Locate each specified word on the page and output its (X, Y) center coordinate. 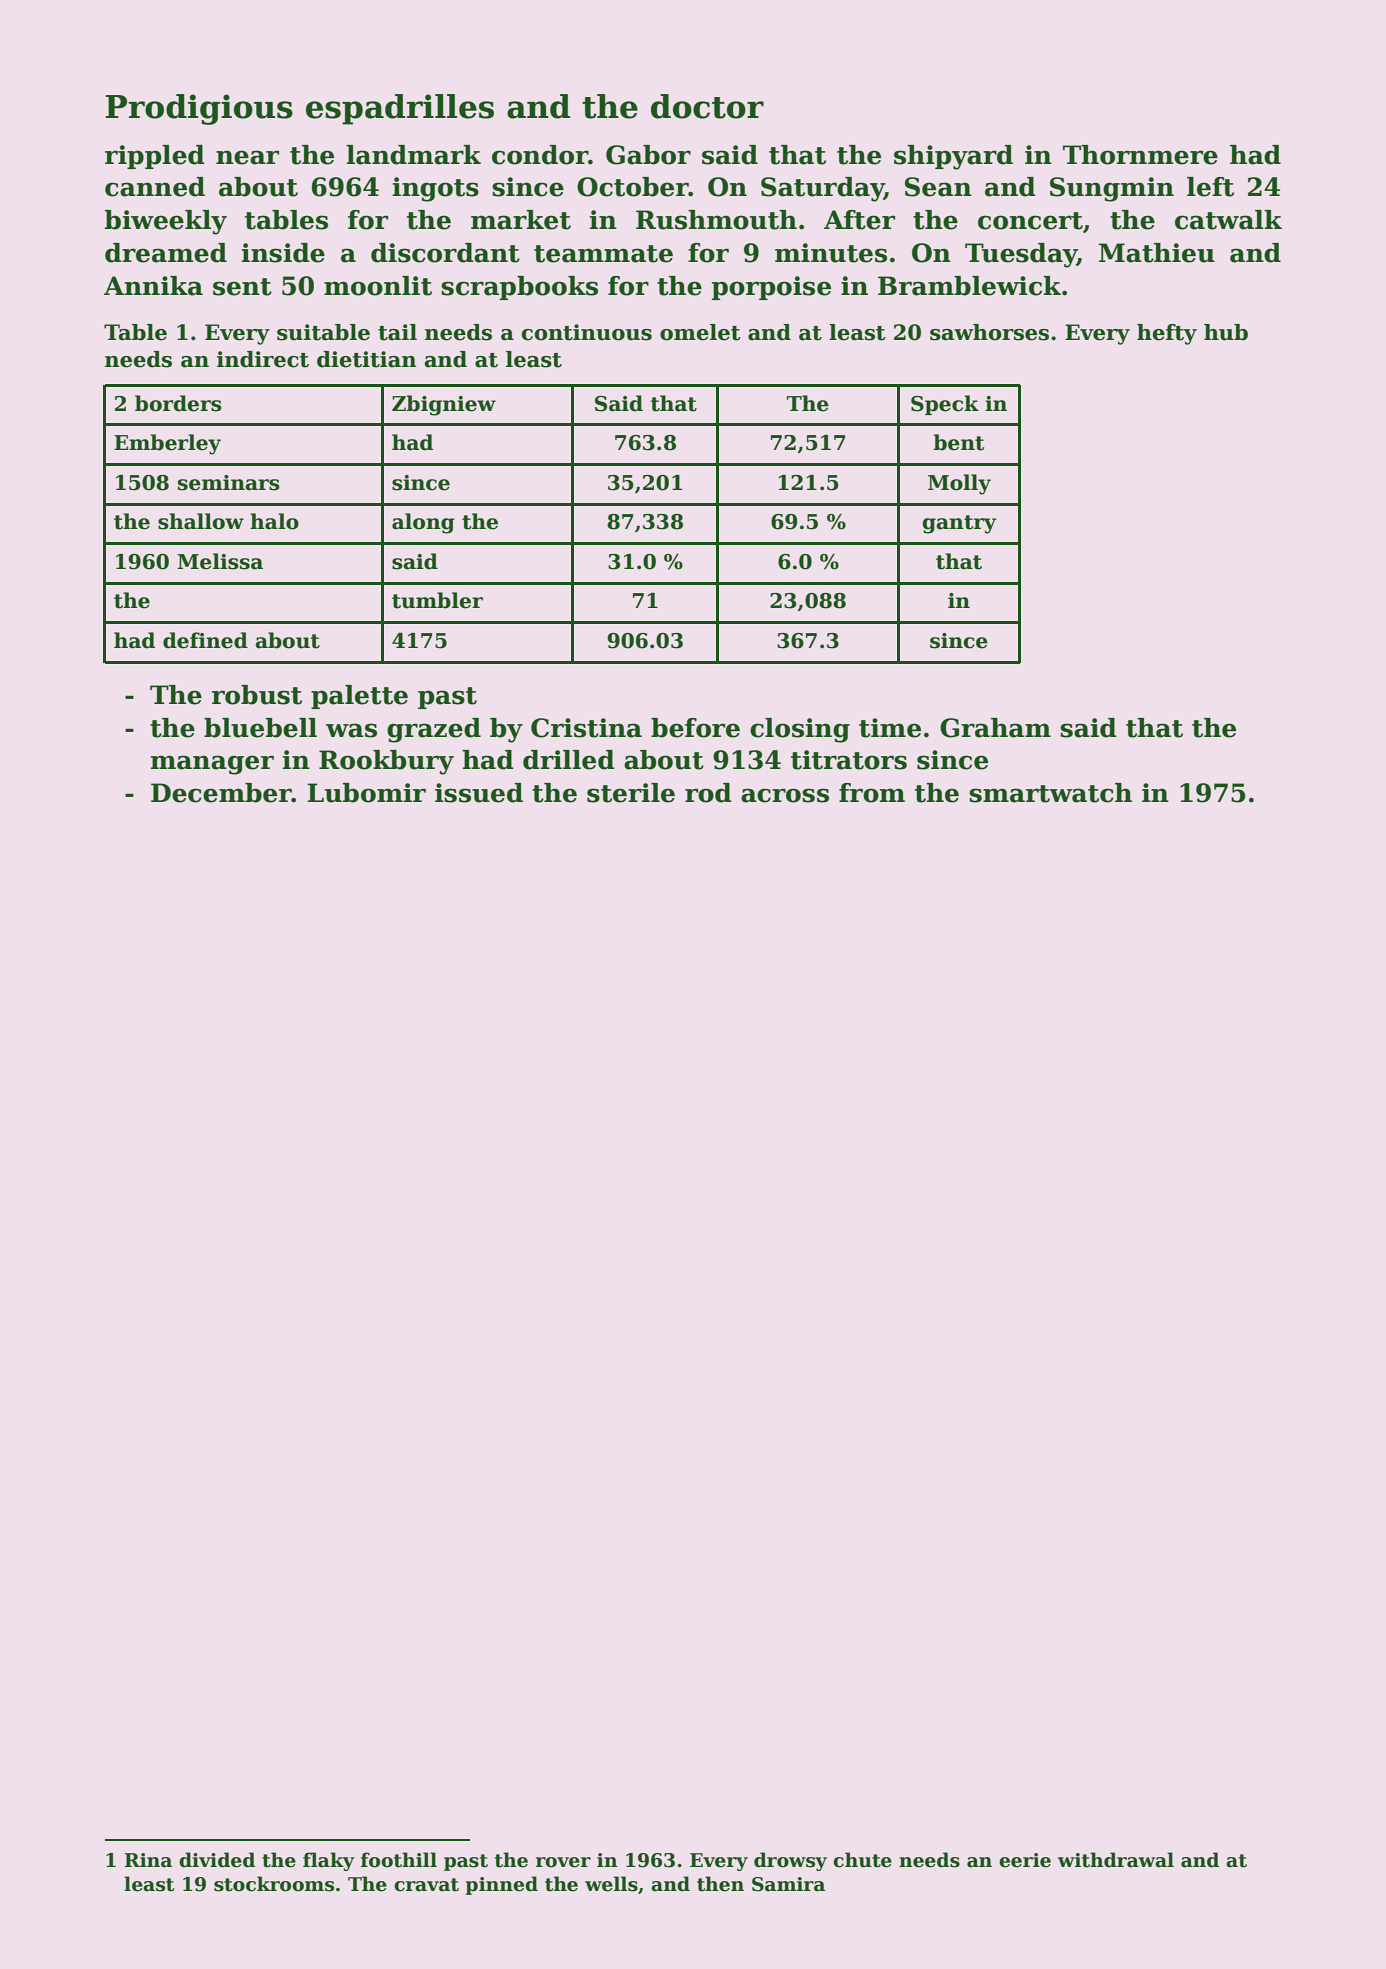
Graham (995, 728)
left (1210, 187)
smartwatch (1050, 793)
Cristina (586, 728)
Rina (148, 1860)
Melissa (220, 561)
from (872, 793)
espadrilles (400, 109)
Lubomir (366, 793)
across (785, 795)
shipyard (953, 157)
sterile (631, 793)
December (221, 793)
